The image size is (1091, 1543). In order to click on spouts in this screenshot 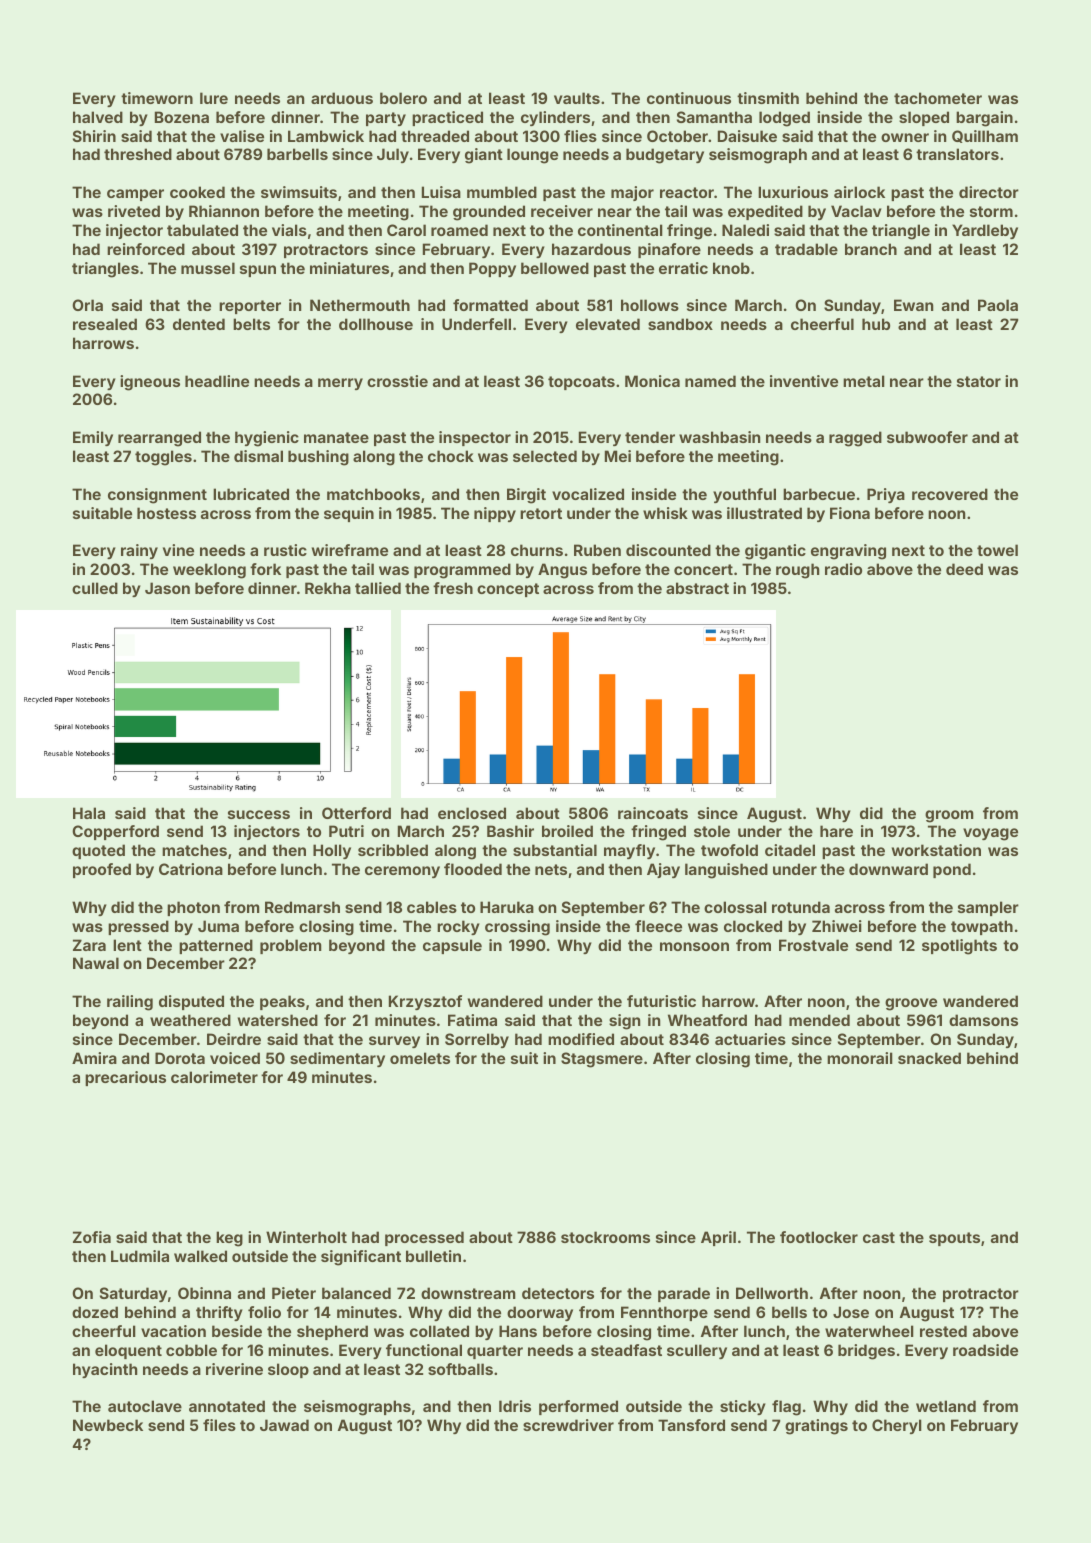, I will do `click(954, 1239)`.
